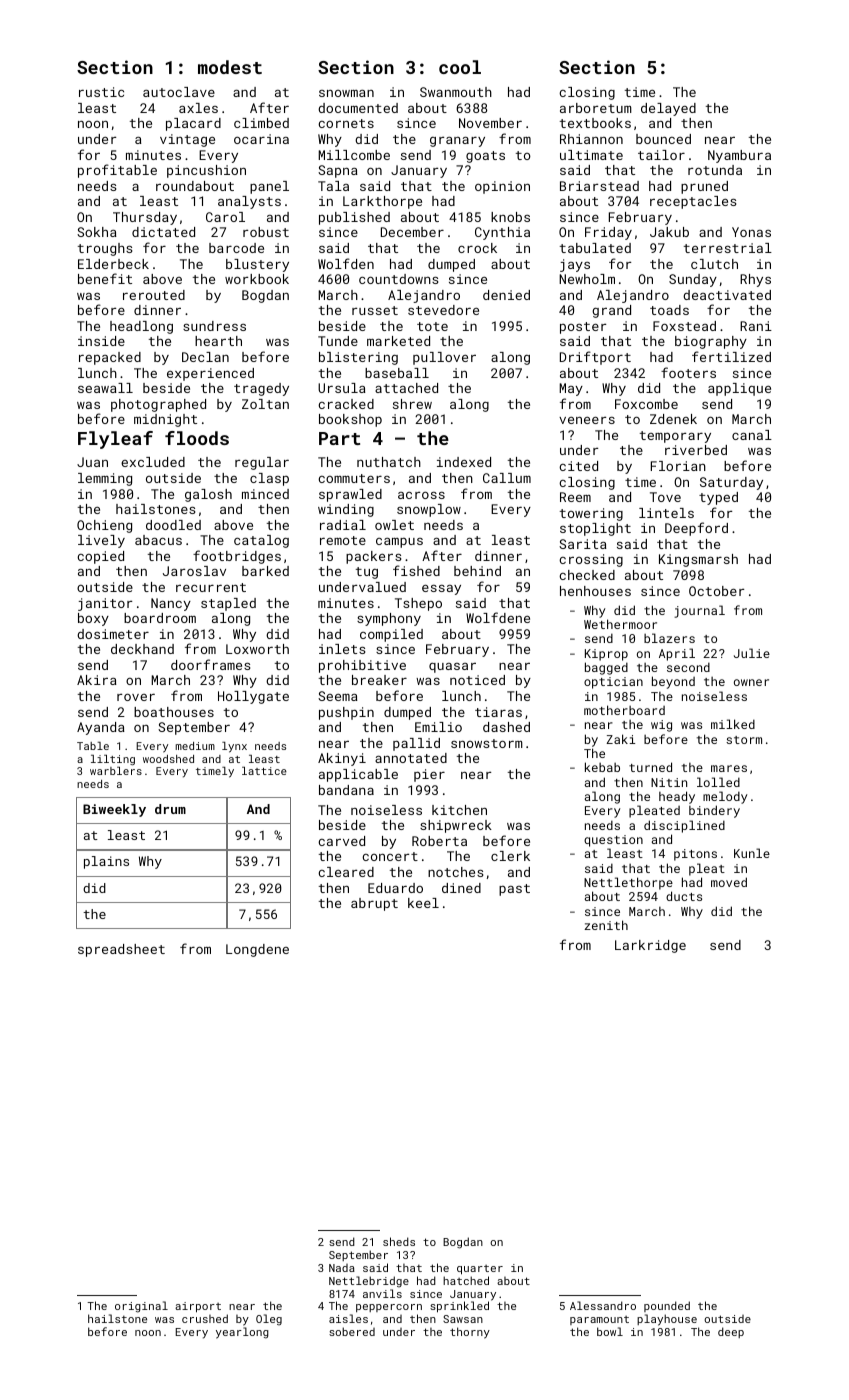  Describe the element at coordinates (739, 156) in the screenshot. I see `Nyambura` at that location.
